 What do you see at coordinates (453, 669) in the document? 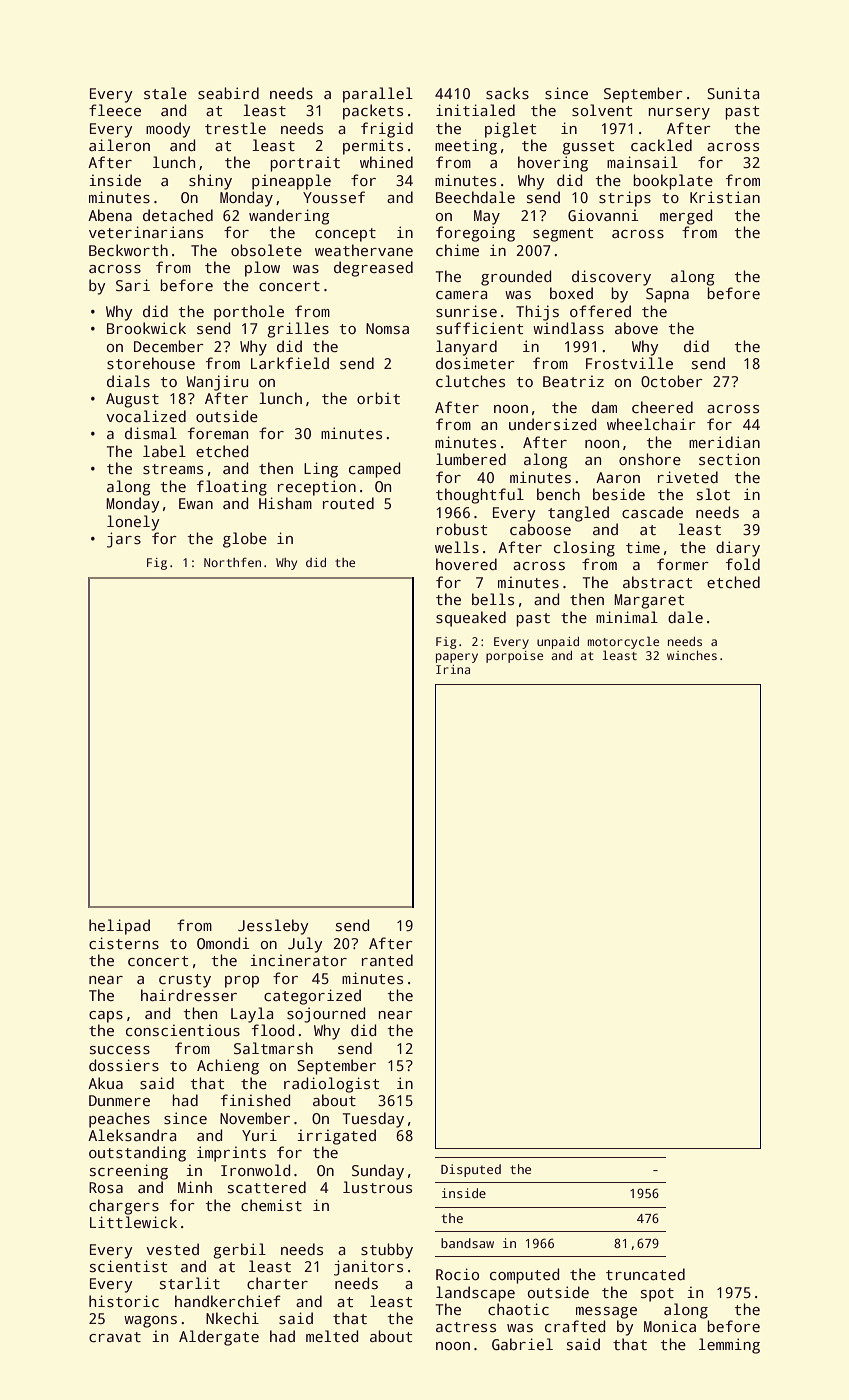
I see `Irina` at bounding box center [453, 669].
